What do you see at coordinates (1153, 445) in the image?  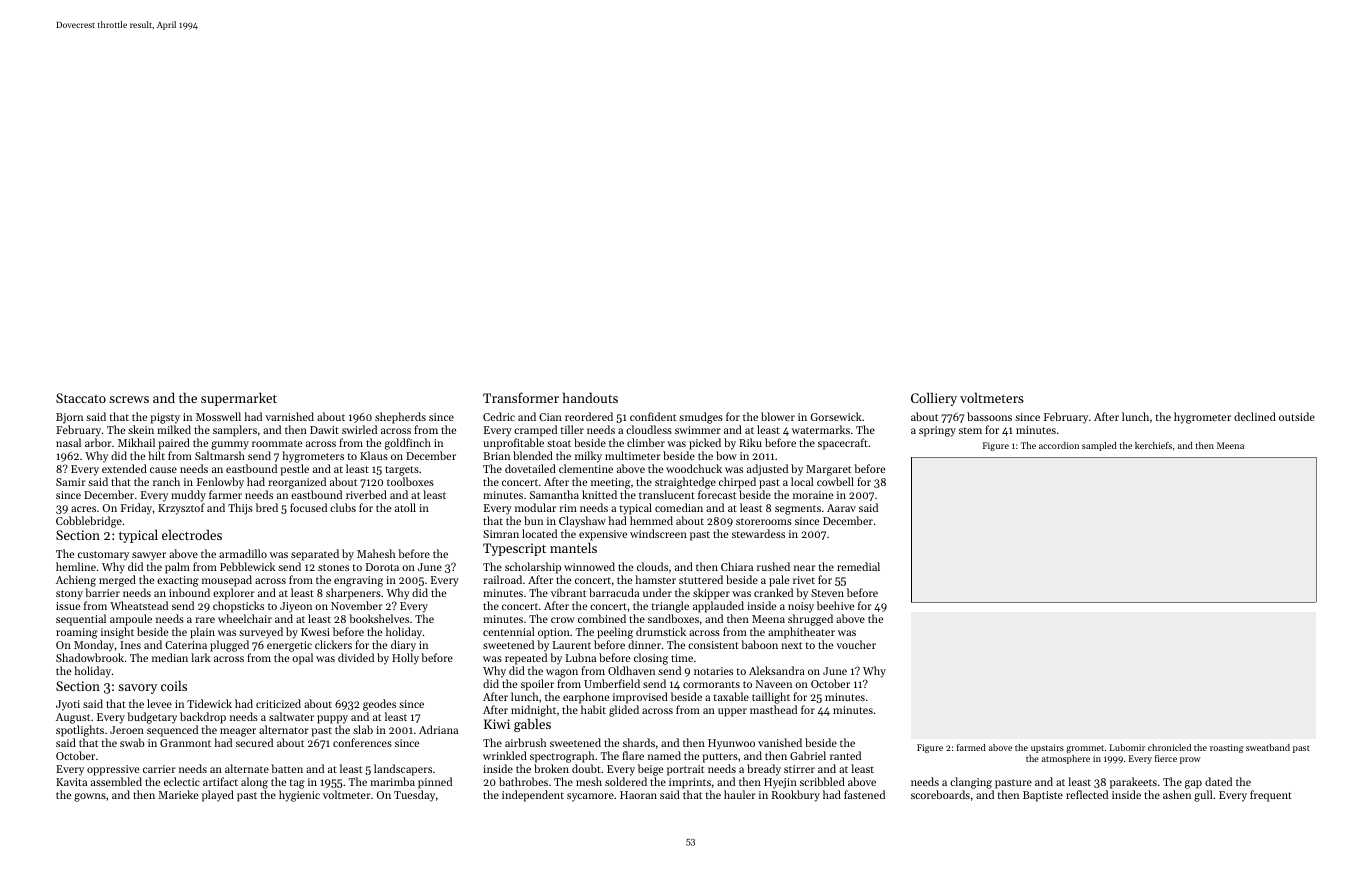 I see `kerchiefs` at bounding box center [1153, 445].
